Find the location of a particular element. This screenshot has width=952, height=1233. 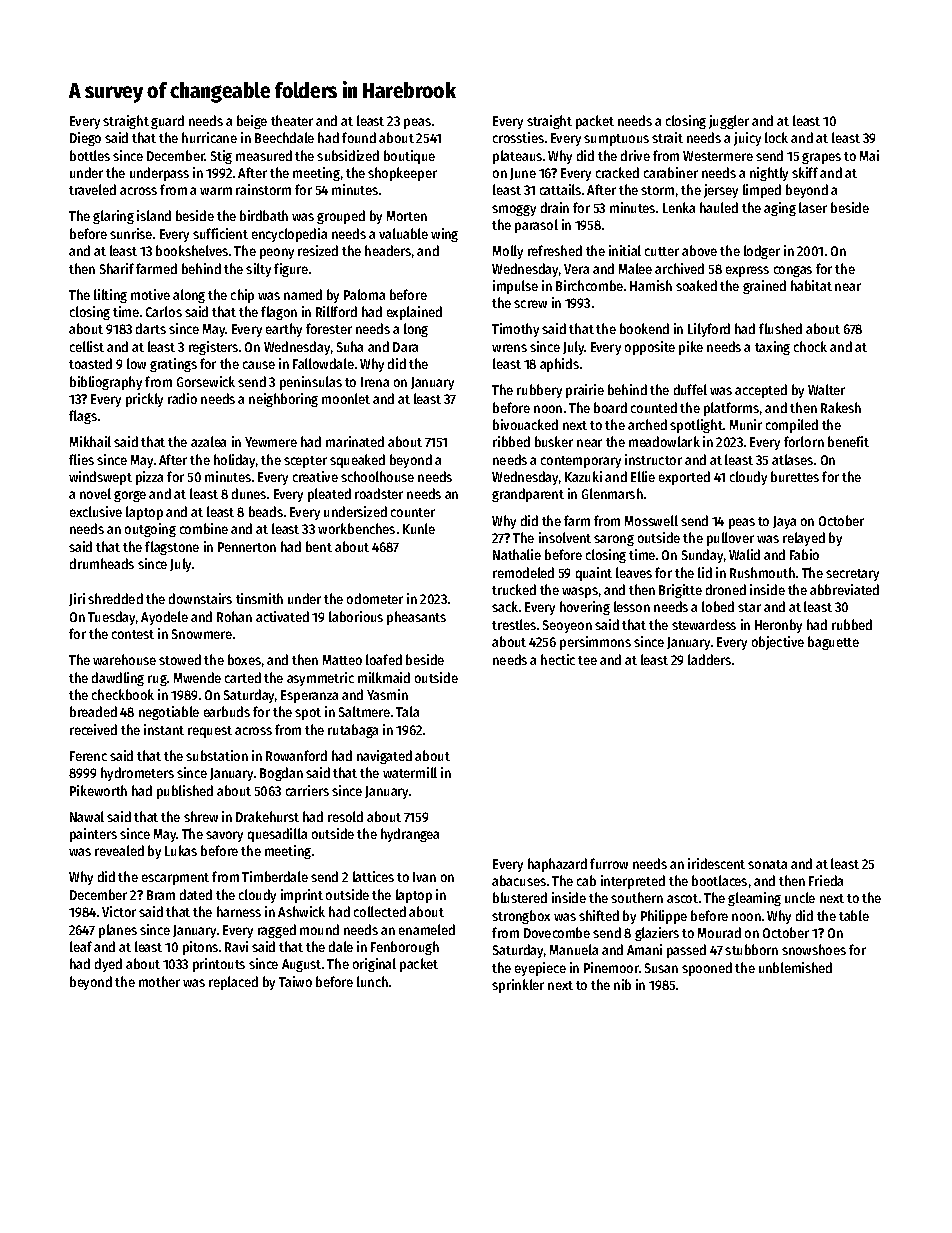

Molly is located at coordinates (508, 252).
